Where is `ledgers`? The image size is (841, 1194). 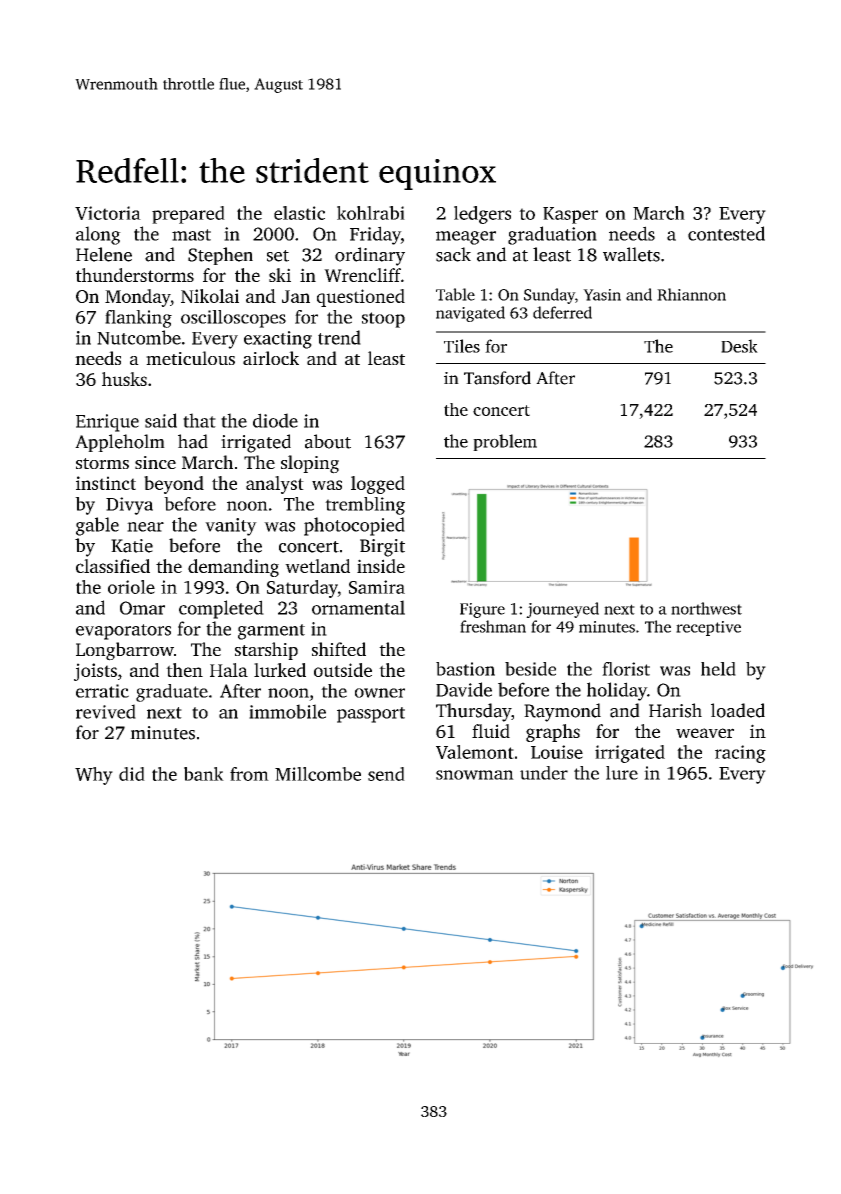
ledgers is located at coordinates (482, 215).
